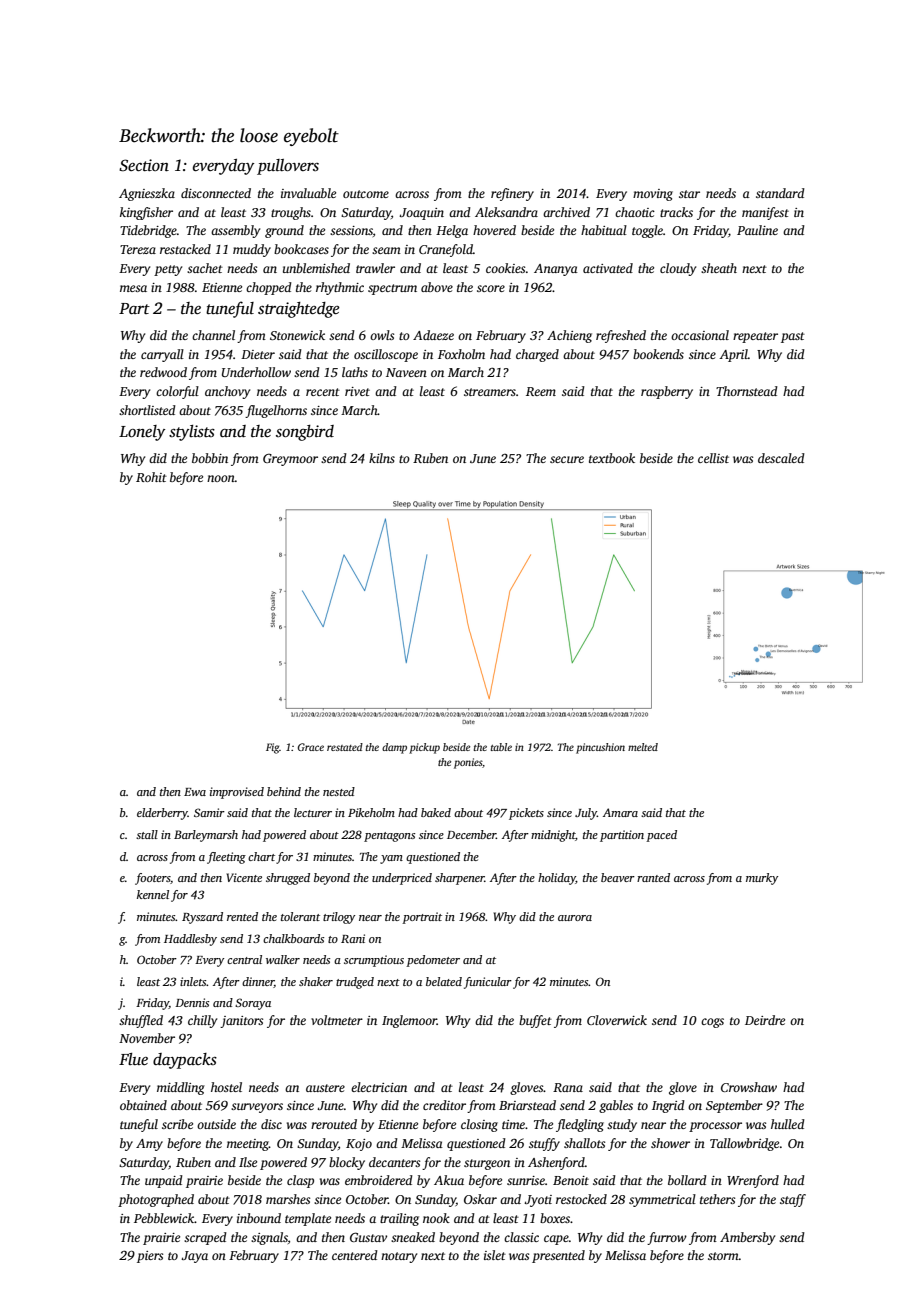 This screenshot has width=924, height=1308. Describe the element at coordinates (512, 194) in the screenshot. I see `refinery` at that location.
